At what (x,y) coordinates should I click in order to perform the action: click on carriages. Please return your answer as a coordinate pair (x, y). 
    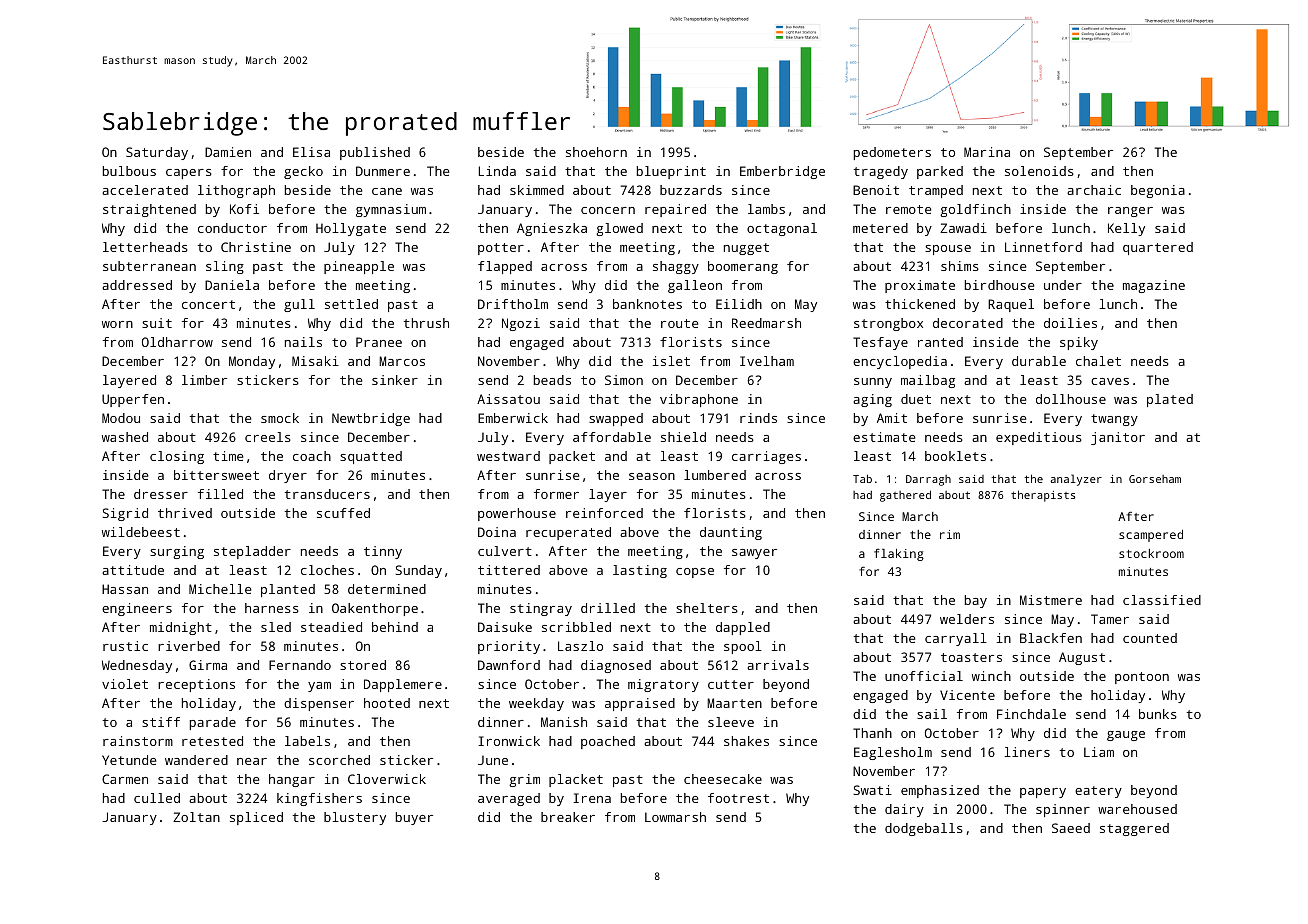
    Looking at the image, I should click on (766, 457).
